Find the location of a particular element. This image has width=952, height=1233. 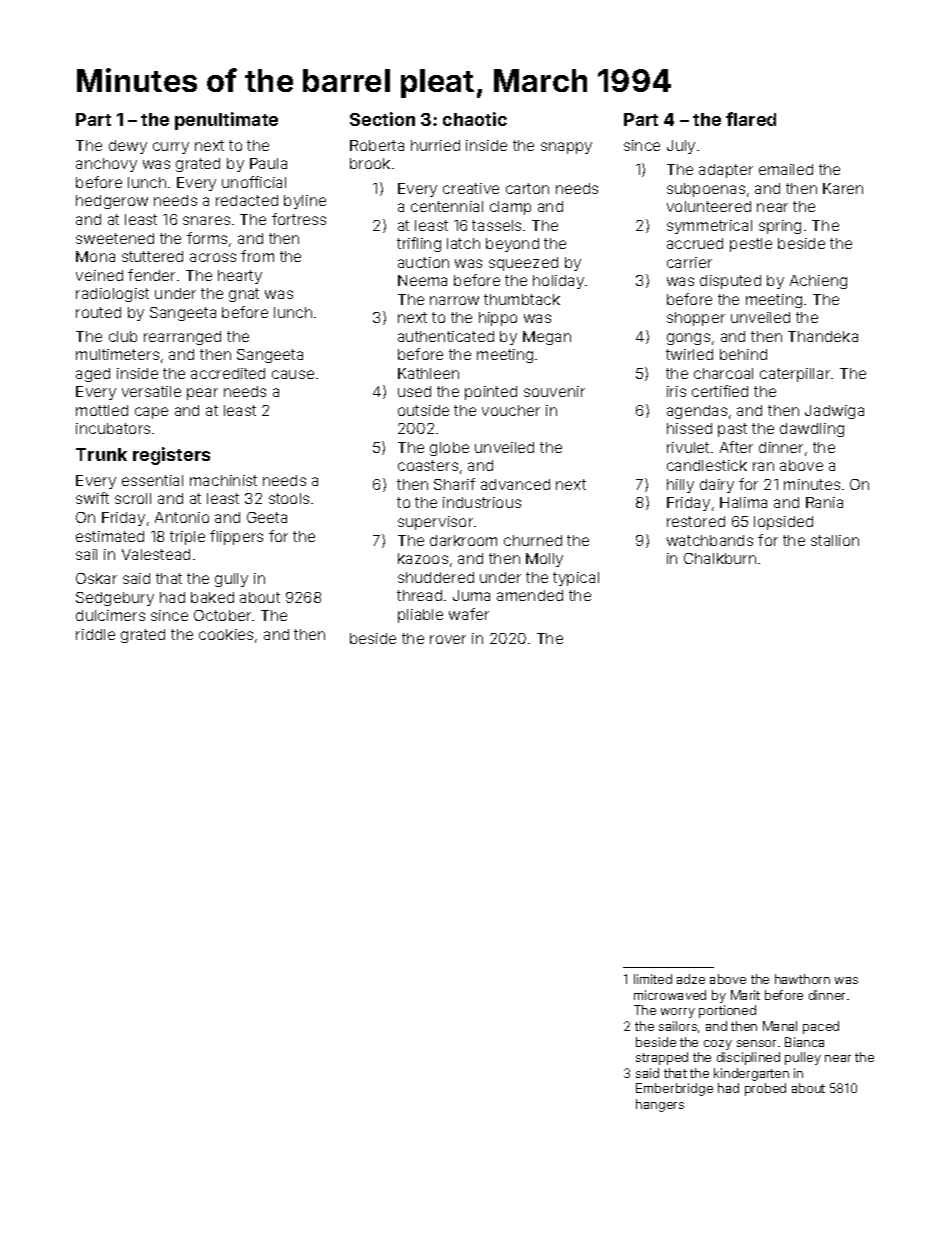

used is located at coordinates (414, 391).
